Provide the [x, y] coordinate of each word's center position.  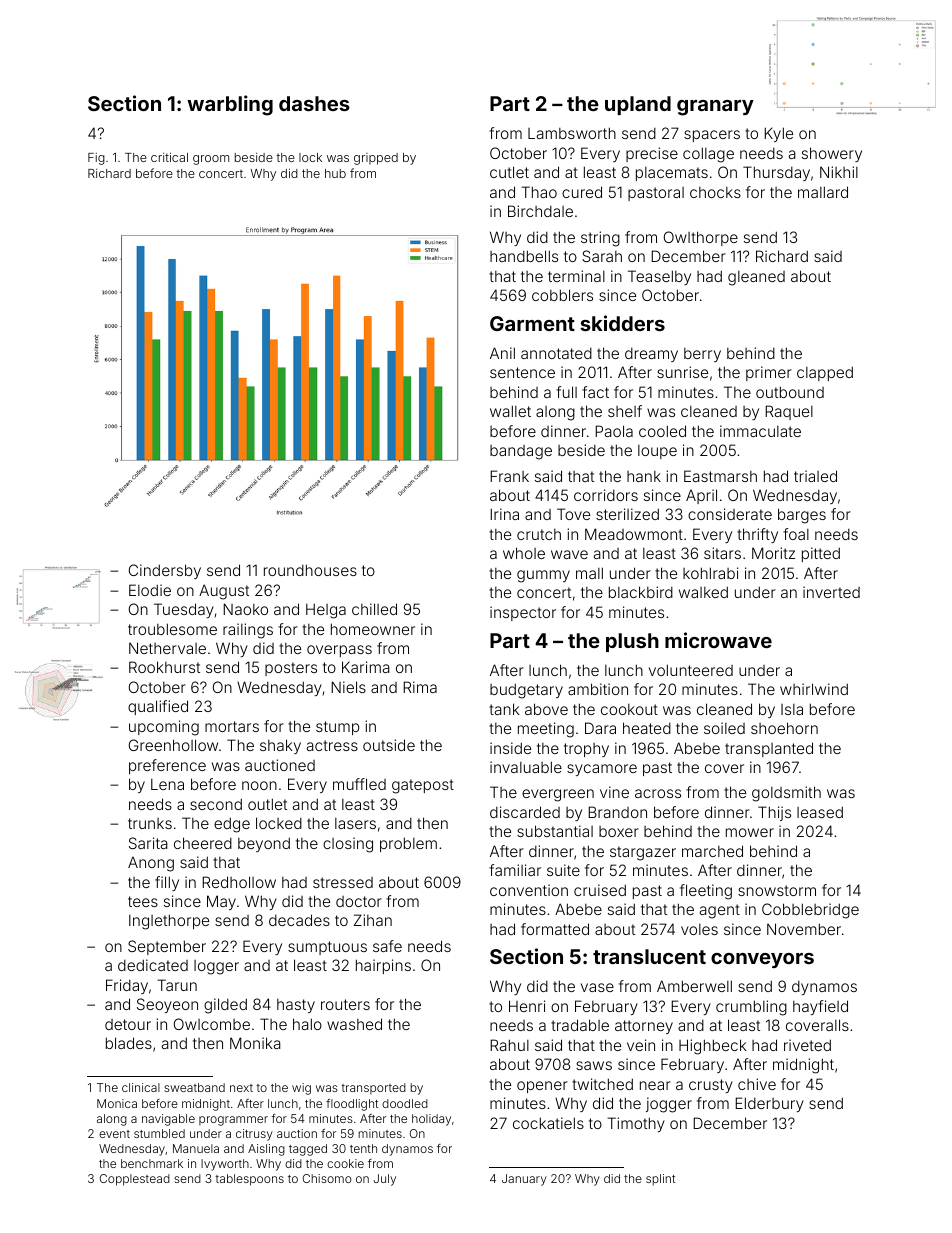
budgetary [526, 691]
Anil [502, 353]
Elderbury [769, 1104]
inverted [831, 592]
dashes [314, 103]
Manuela [196, 1148]
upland [638, 105]
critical [169, 157]
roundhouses [310, 570]
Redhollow [239, 882]
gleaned [756, 278]
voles [699, 929]
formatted [555, 929]
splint [660, 1180]
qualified [158, 707]
